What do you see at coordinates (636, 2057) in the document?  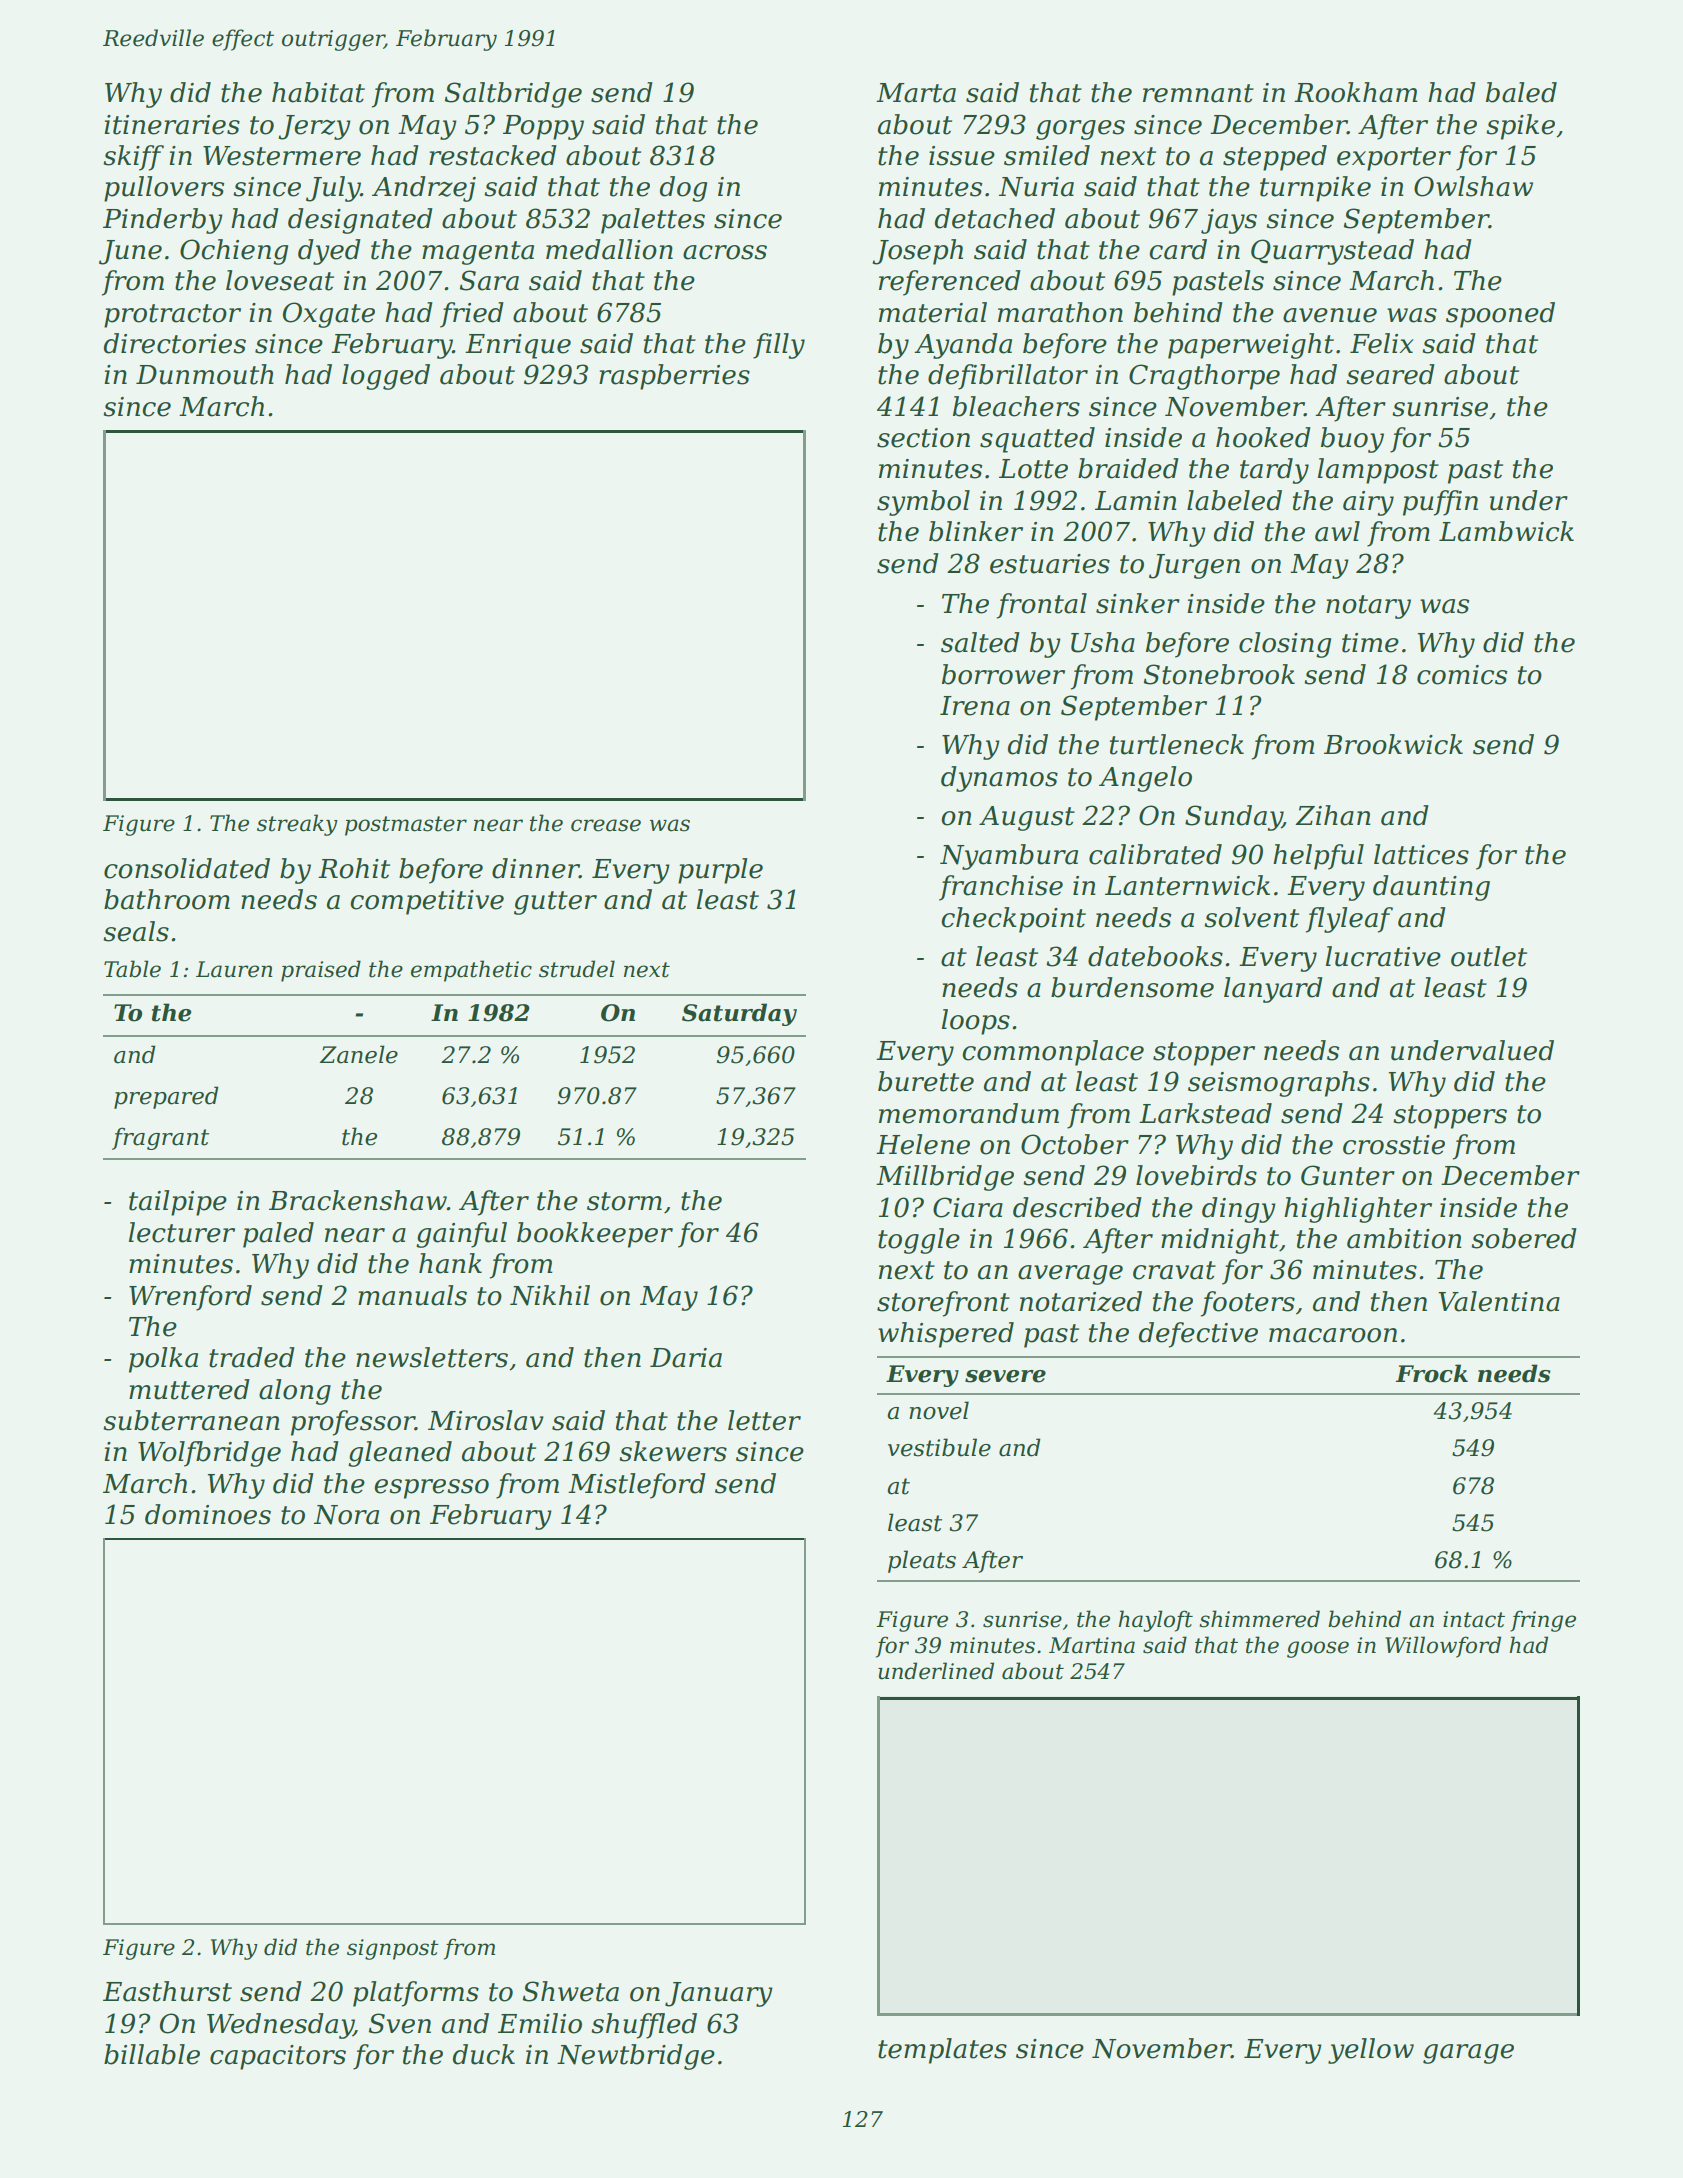 I see `Newtbridge` at bounding box center [636, 2057].
